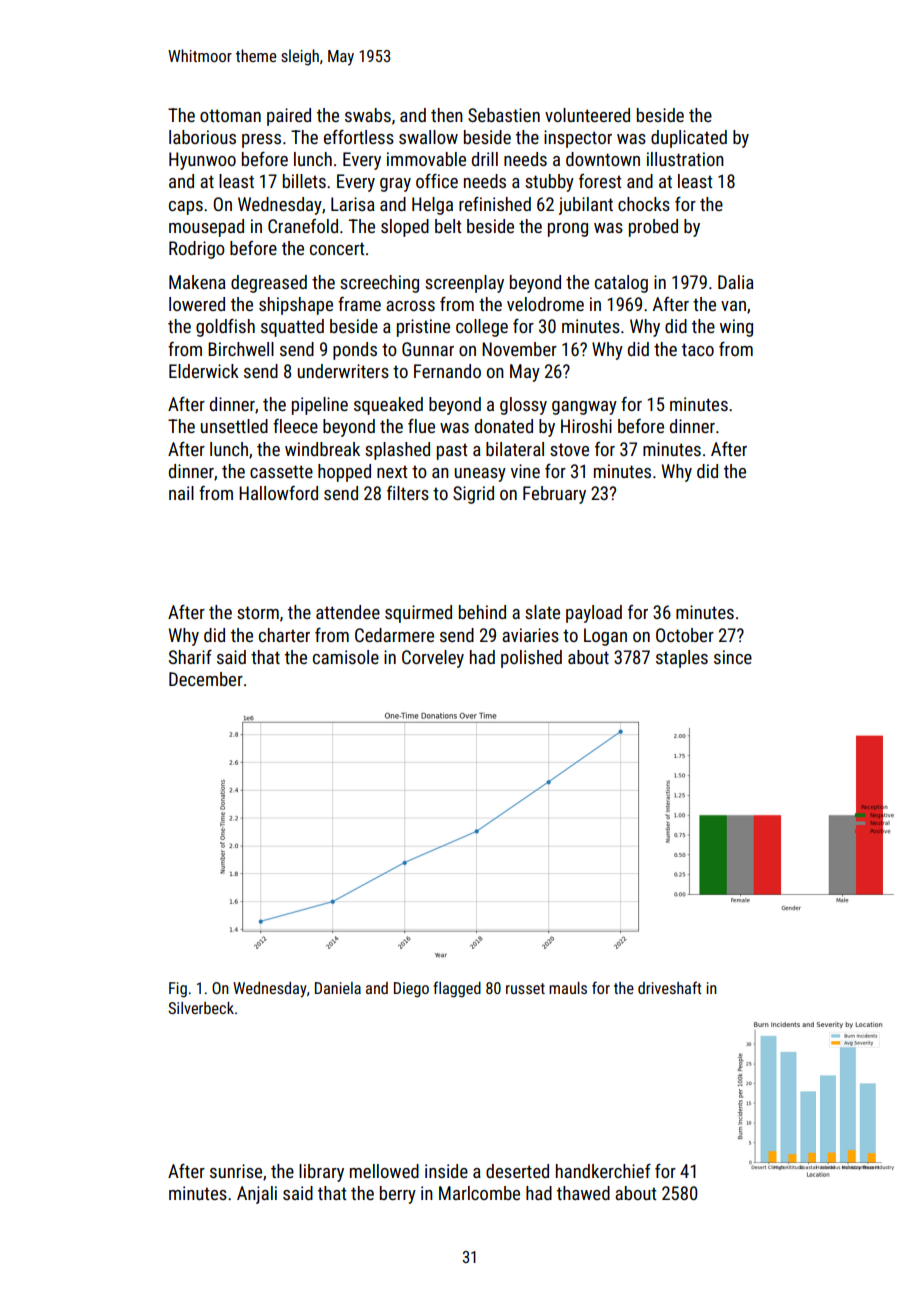  I want to click on Sharif, so click(190, 656).
